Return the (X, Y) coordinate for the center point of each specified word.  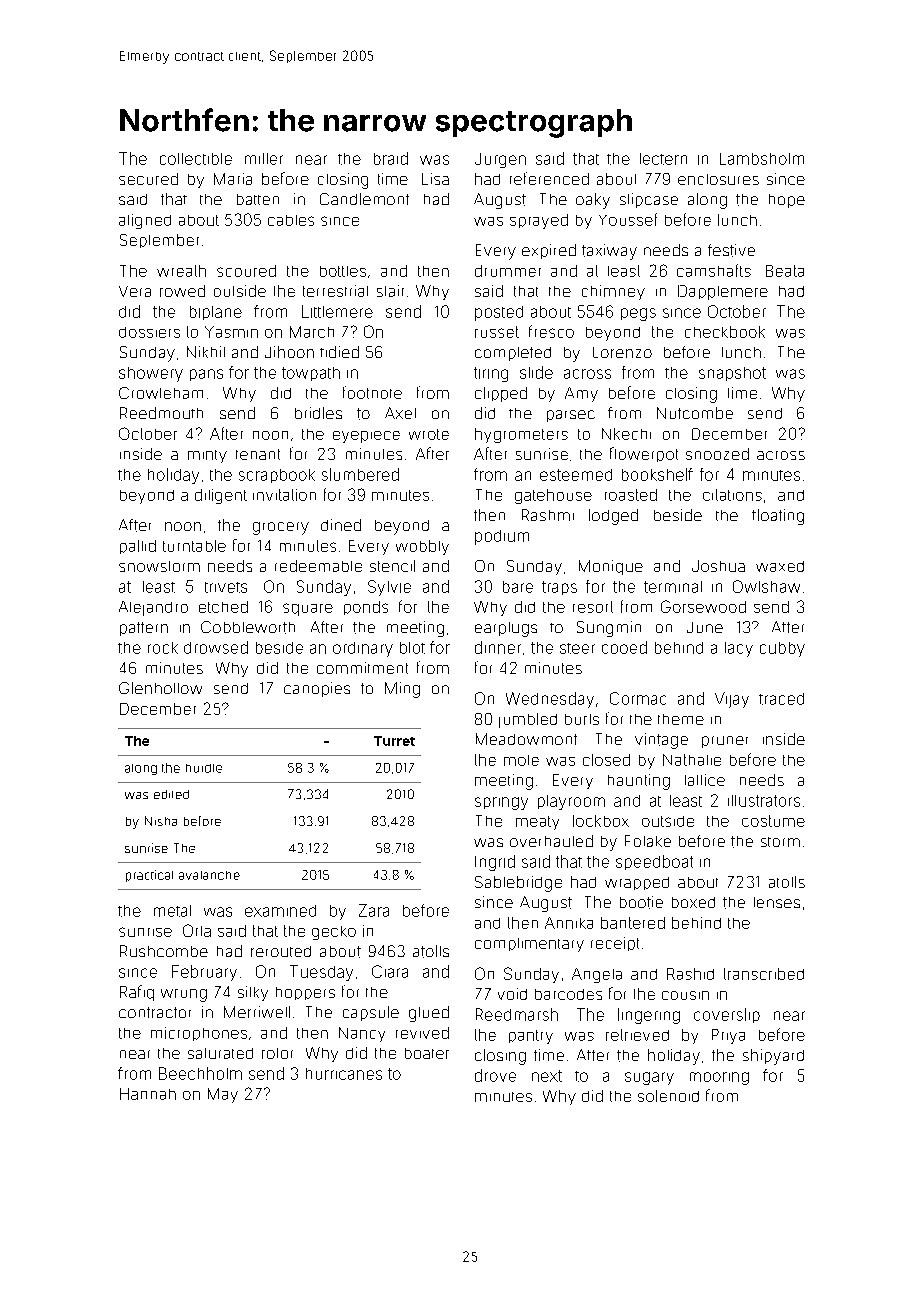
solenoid (668, 1096)
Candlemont (364, 199)
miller (264, 159)
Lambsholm (762, 159)
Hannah (148, 1094)
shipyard (773, 1057)
